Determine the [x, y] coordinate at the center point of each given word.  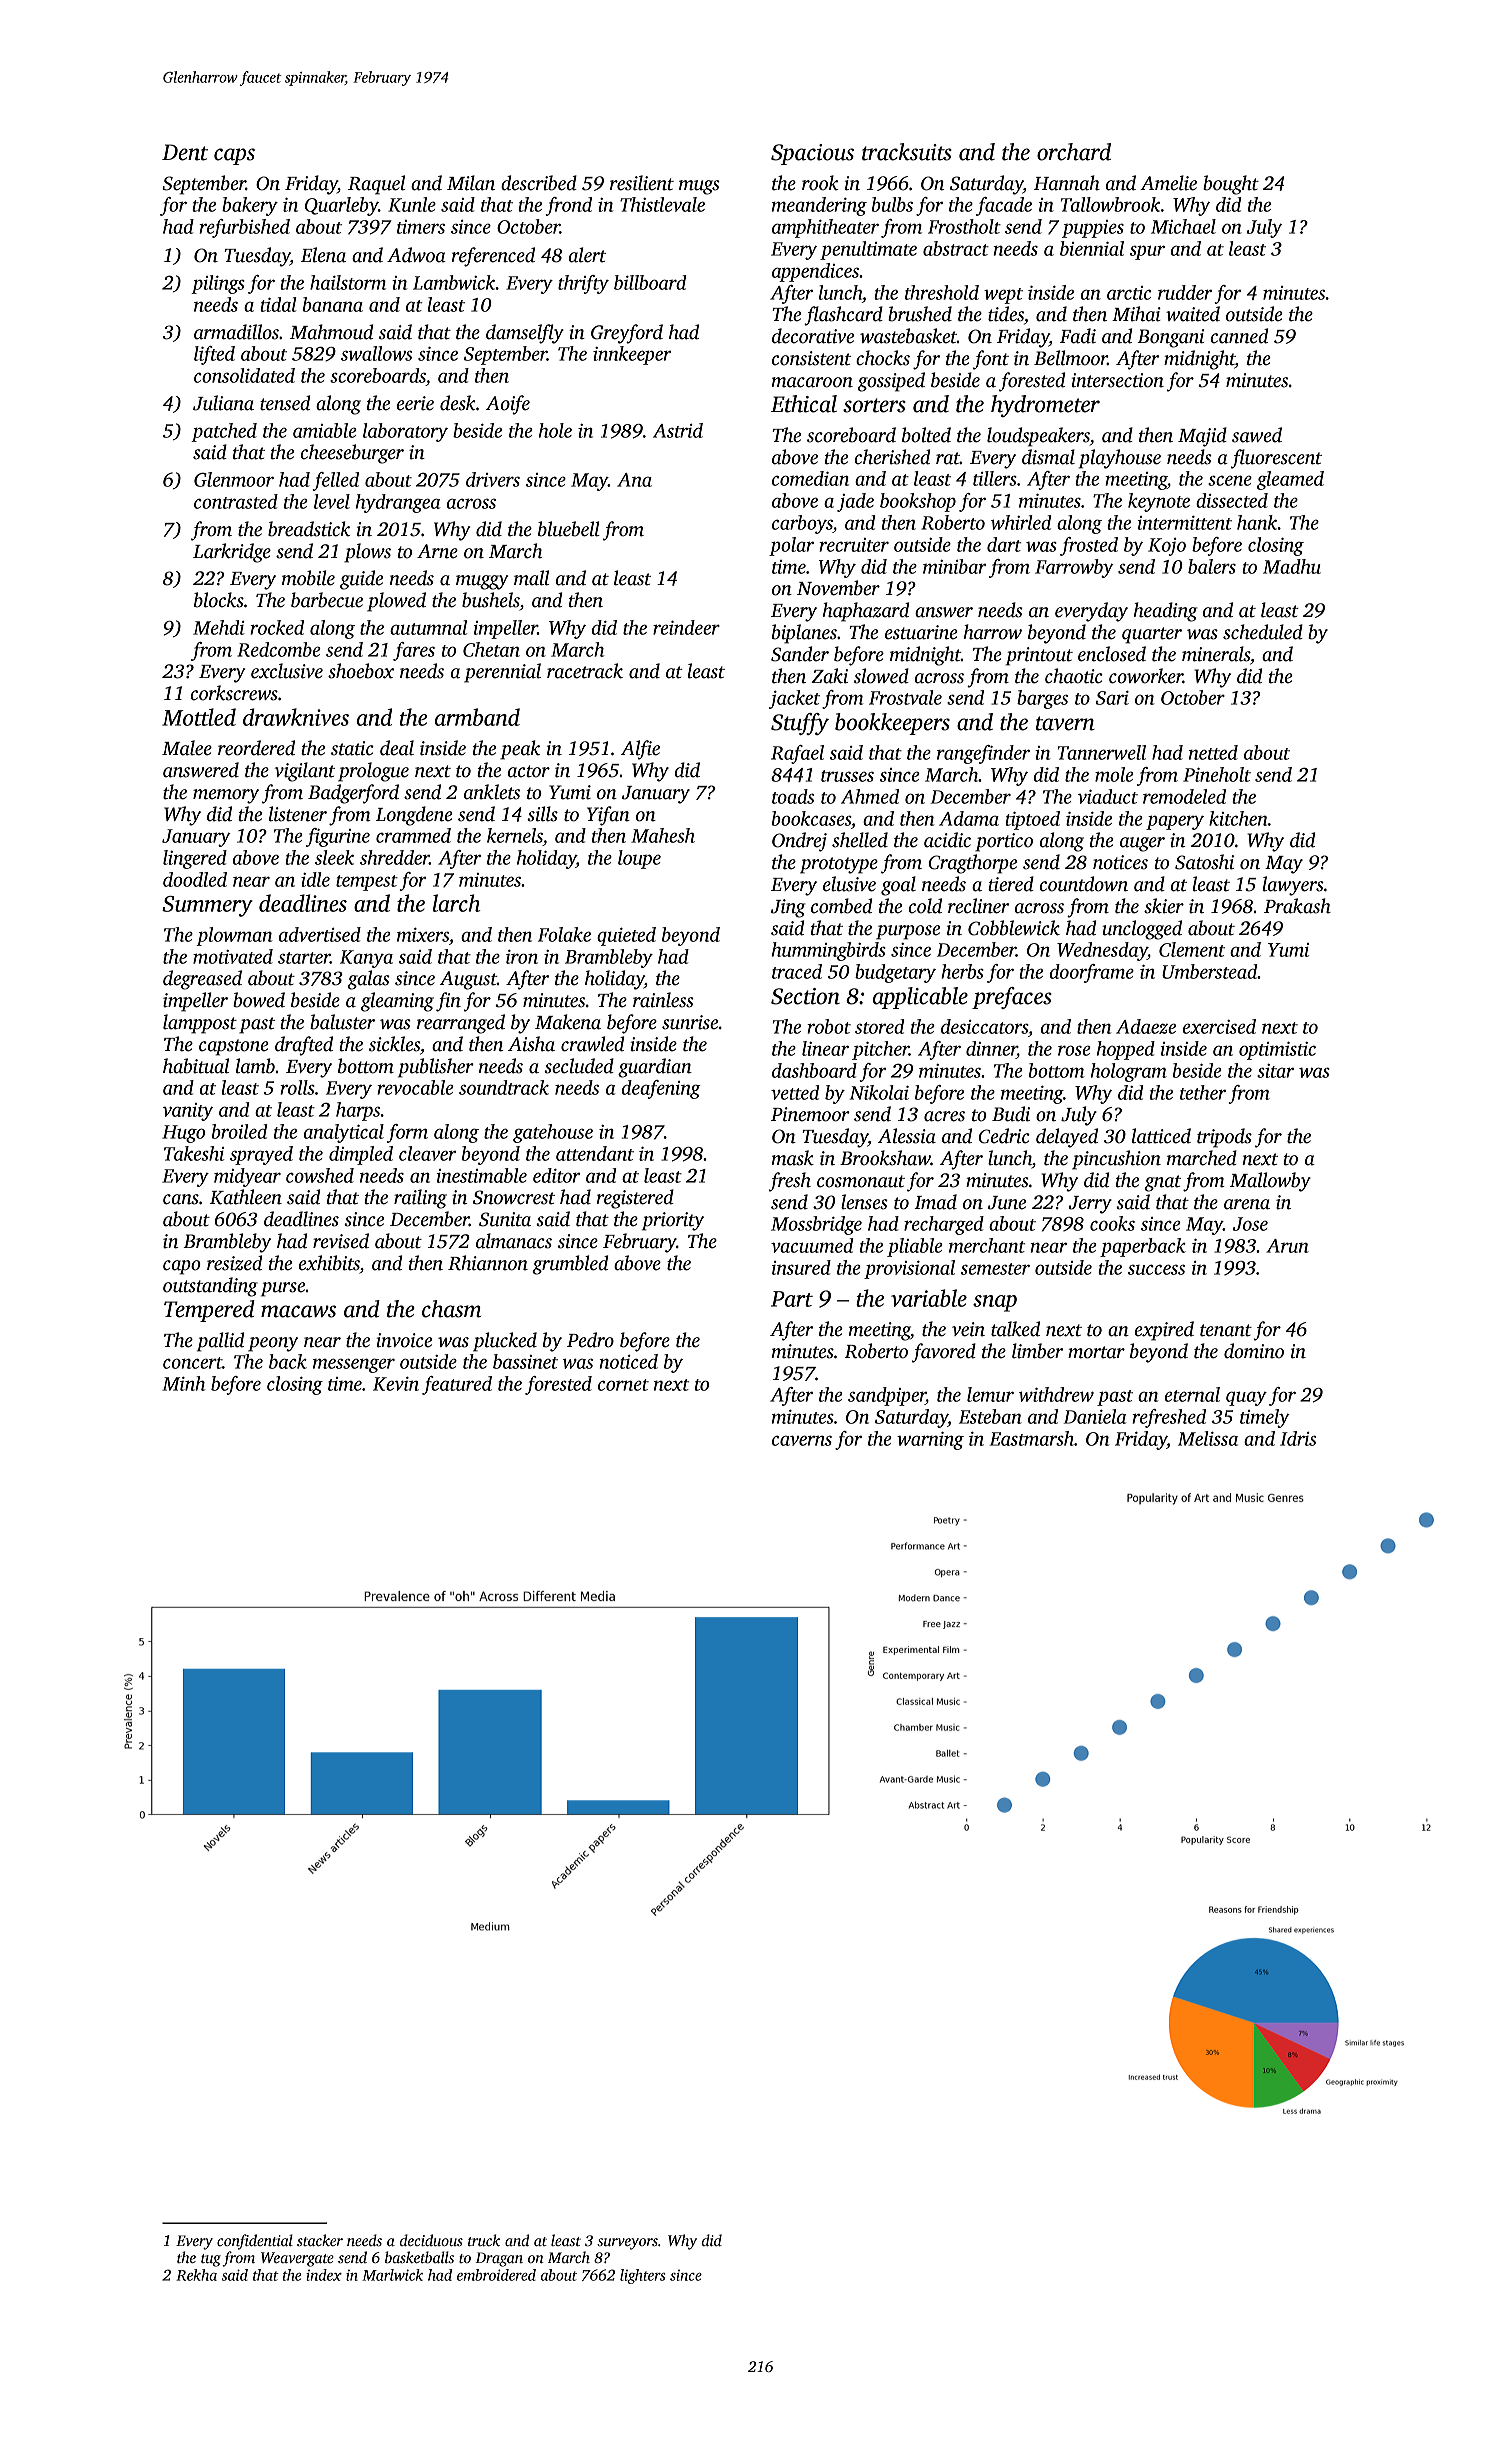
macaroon [812, 382]
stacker [320, 2240]
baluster [342, 1022]
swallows [376, 353]
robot [829, 1026]
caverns [802, 1440]
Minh [183, 1383]
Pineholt [1217, 774]
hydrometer [1045, 406]
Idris [1298, 1438]
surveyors [627, 2244]
